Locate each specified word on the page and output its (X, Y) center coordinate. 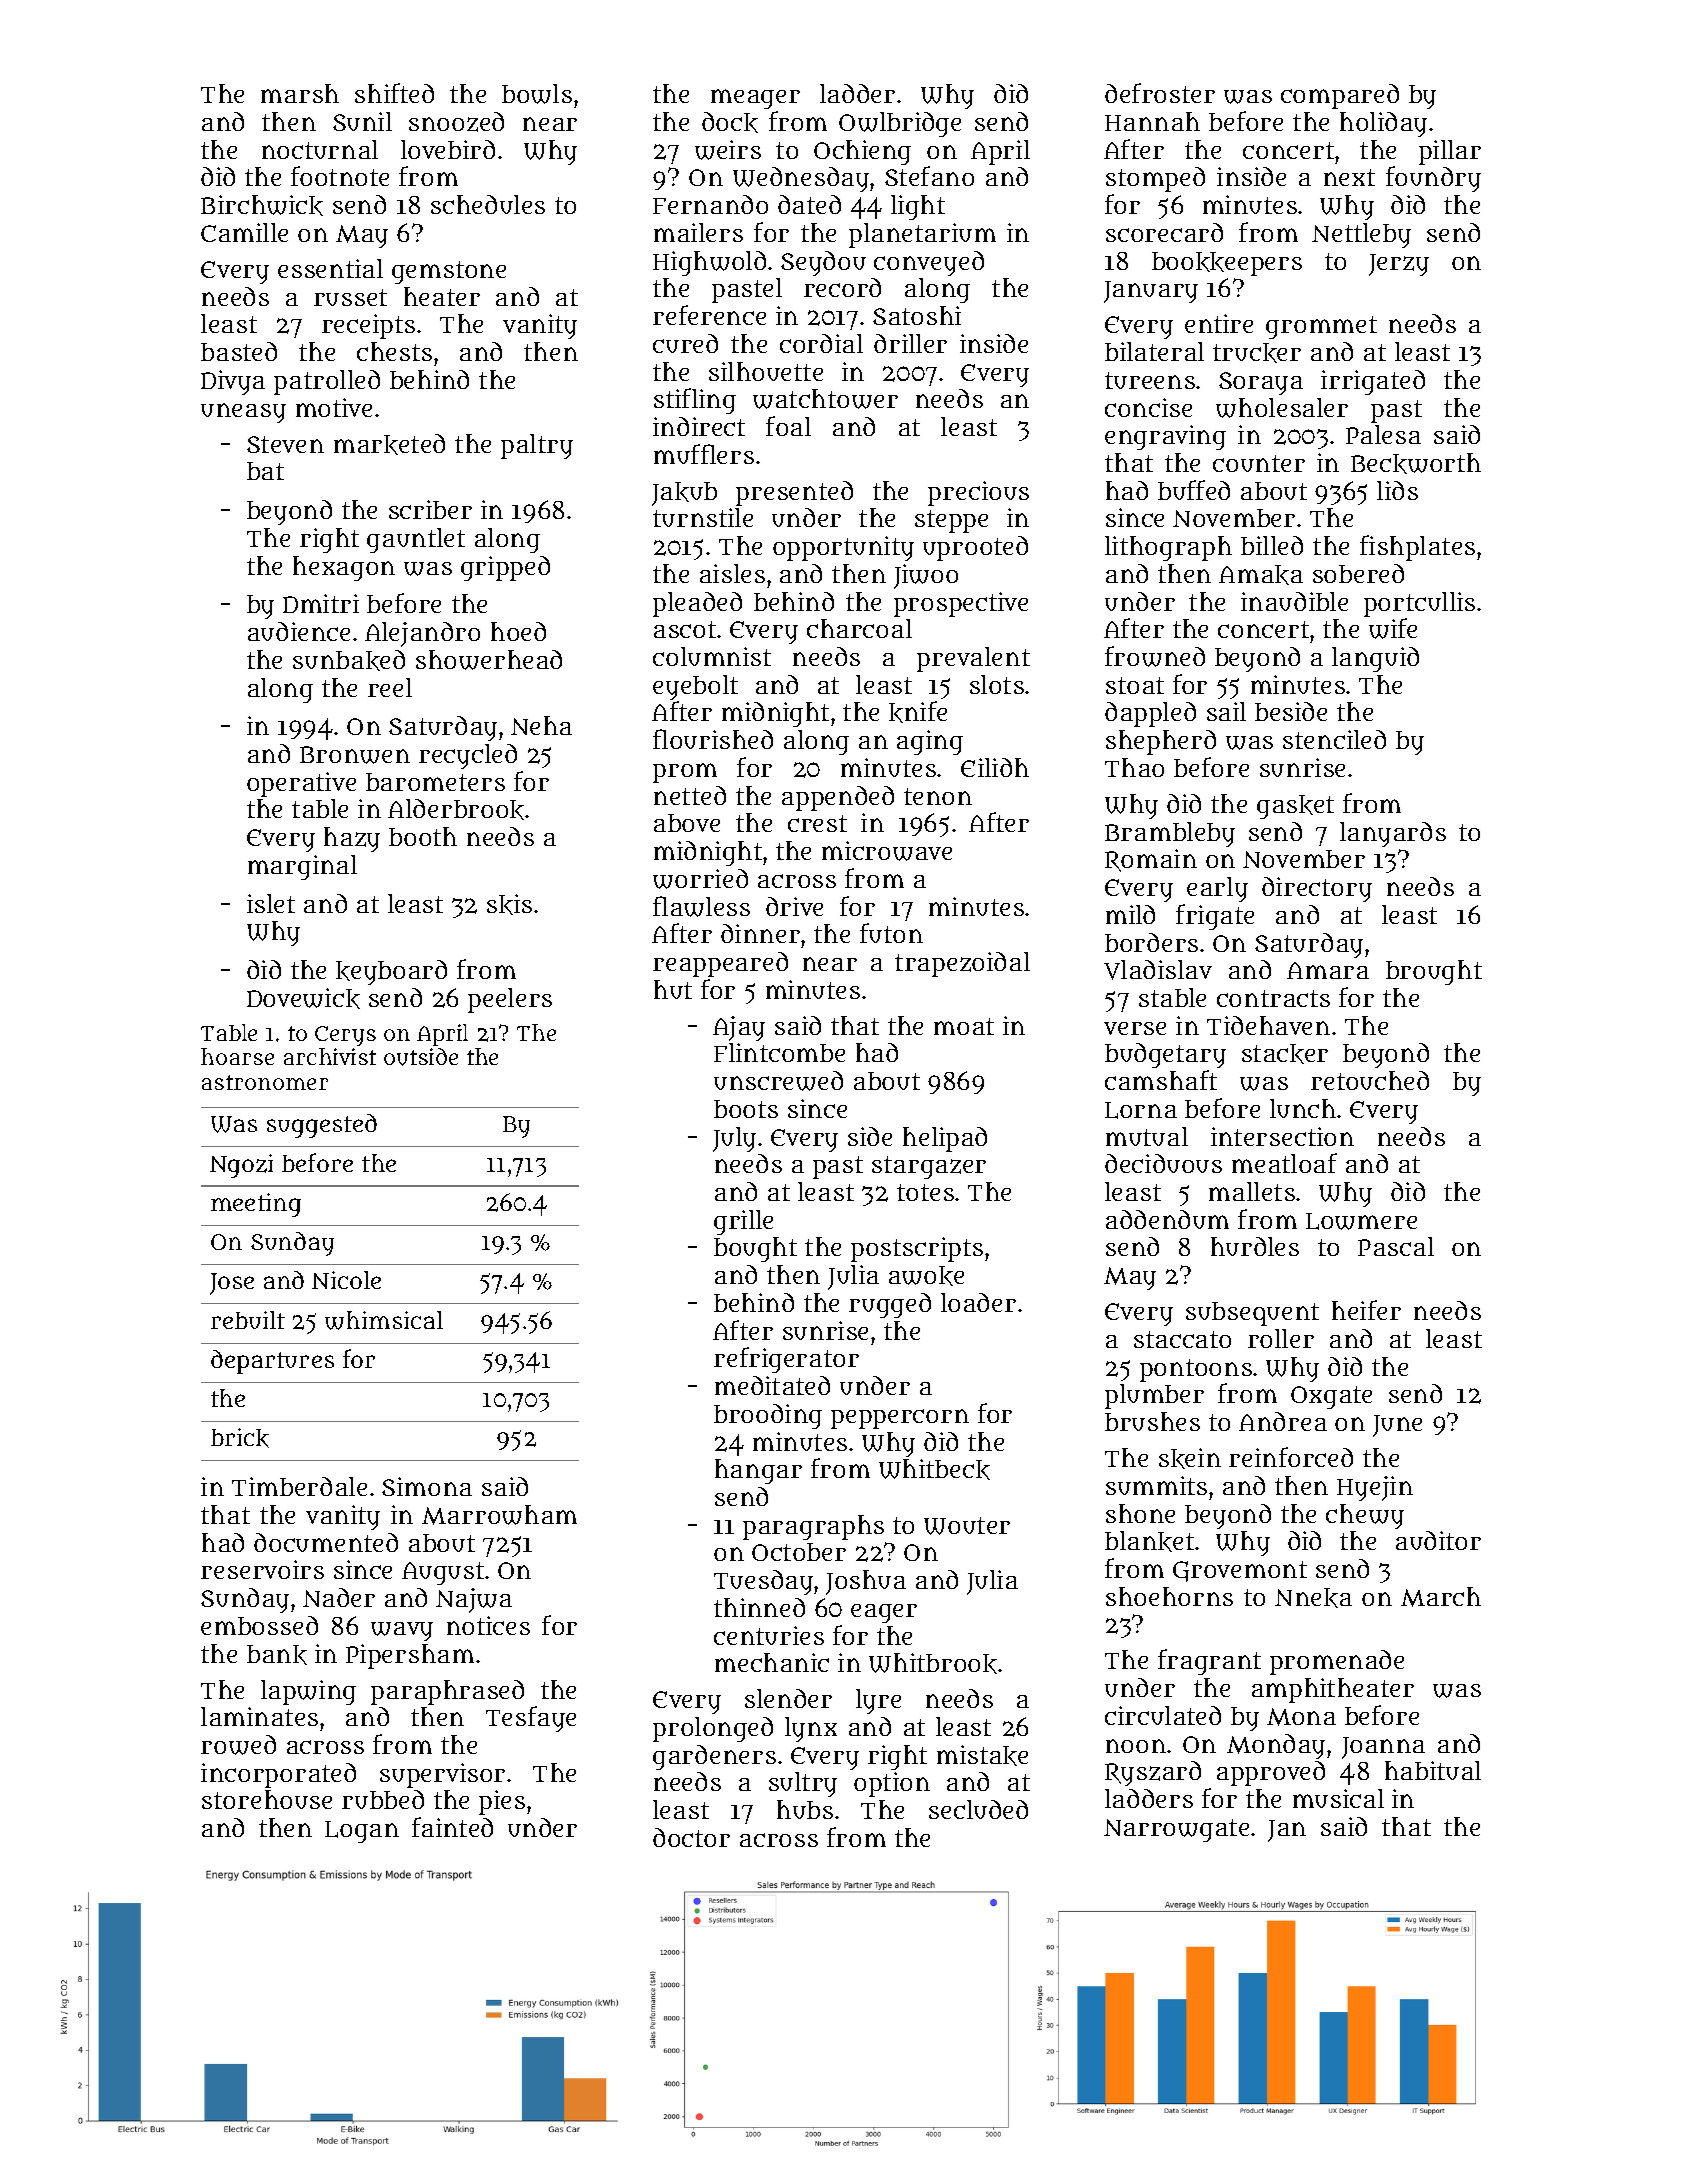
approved (1271, 1773)
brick (240, 1438)
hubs (805, 1809)
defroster (1160, 93)
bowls (537, 94)
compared (1340, 96)
